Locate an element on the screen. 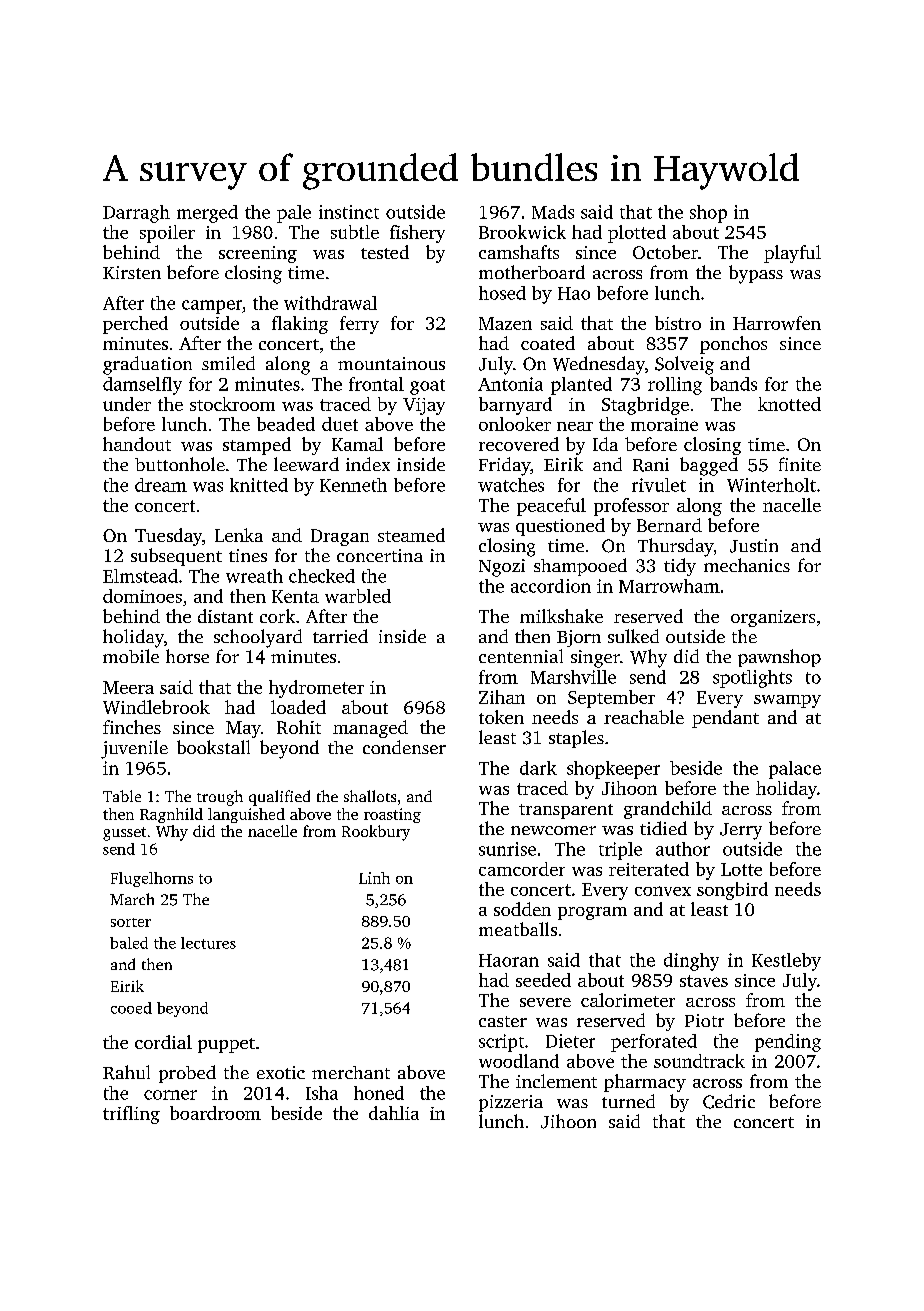 This screenshot has width=924, height=1311. languished is located at coordinates (246, 815).
